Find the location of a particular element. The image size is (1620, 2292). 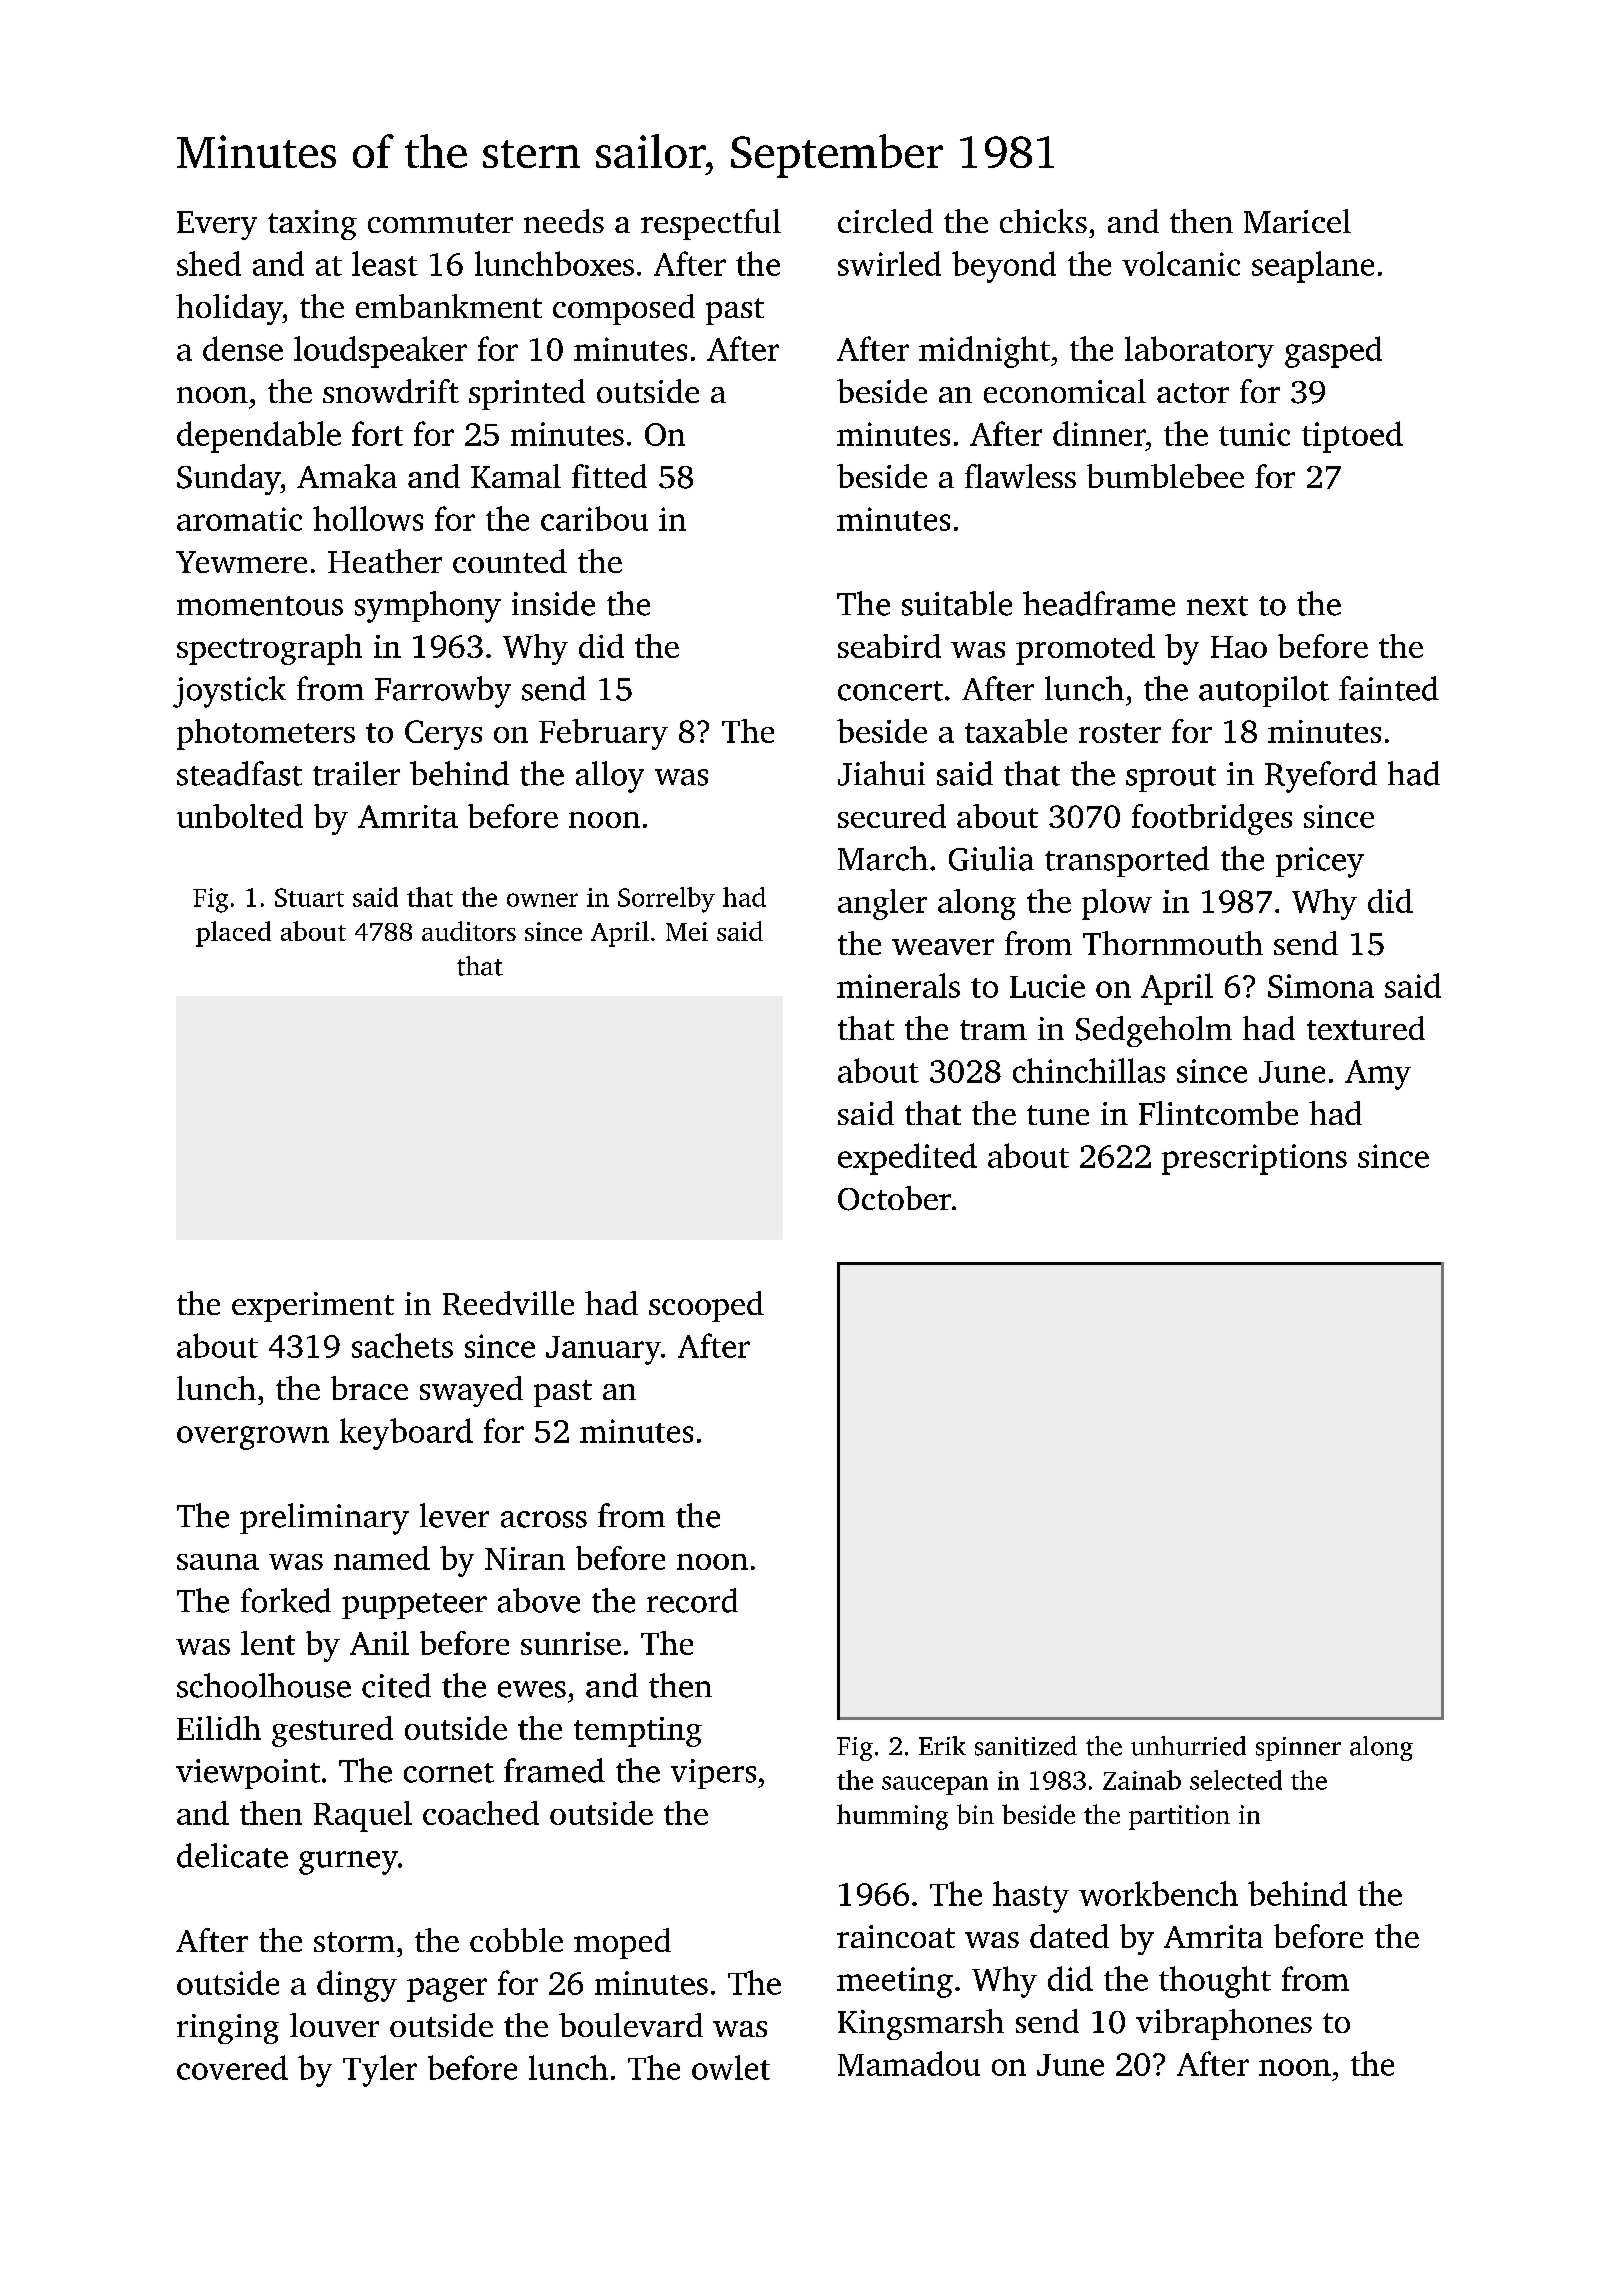

Tyler is located at coordinates (380, 2071).
